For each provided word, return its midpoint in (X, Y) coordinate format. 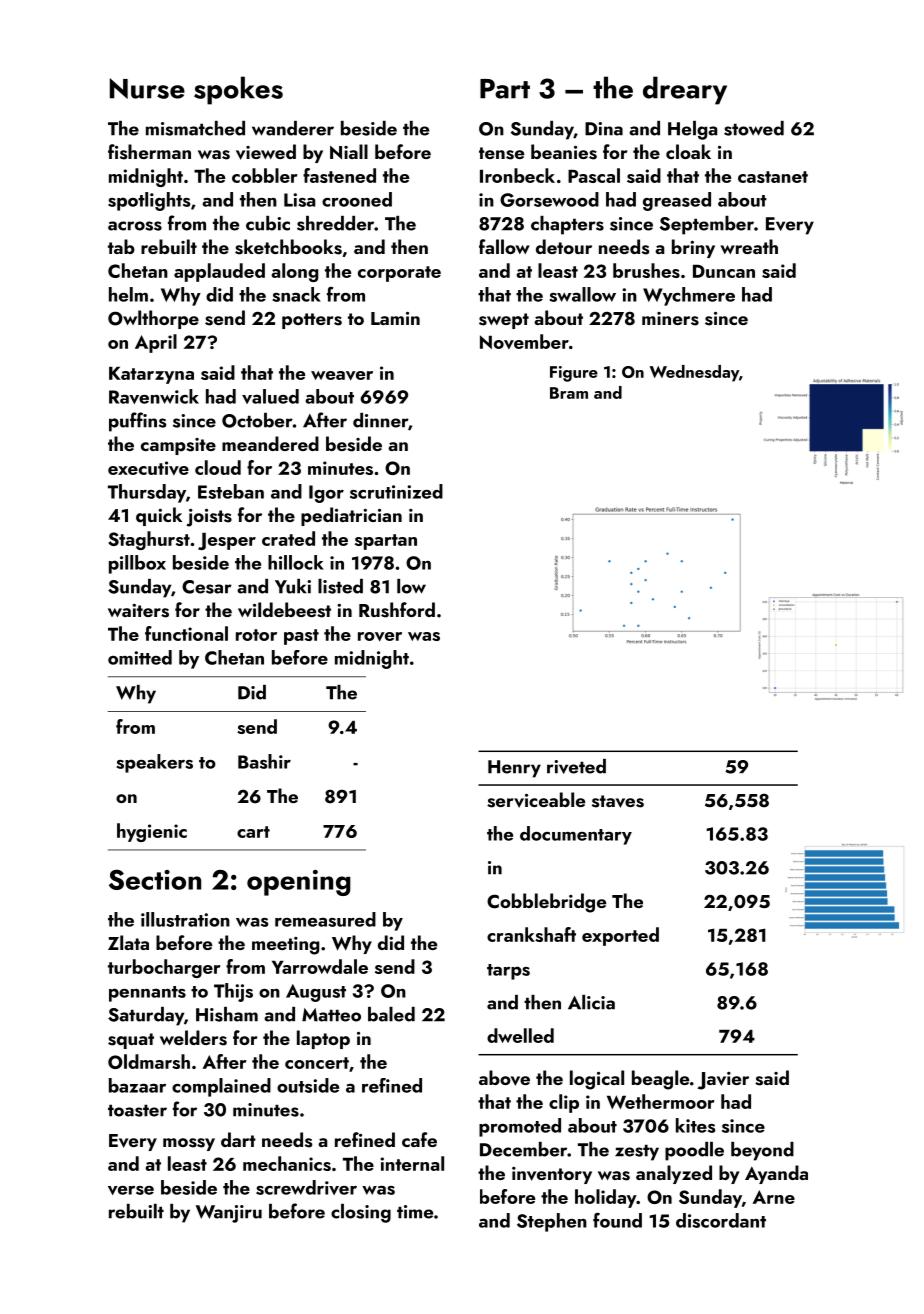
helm (128, 294)
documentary (576, 835)
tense (501, 153)
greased (677, 201)
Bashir (264, 761)
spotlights (149, 201)
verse (131, 1190)
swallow (582, 294)
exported (620, 936)
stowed (754, 128)
